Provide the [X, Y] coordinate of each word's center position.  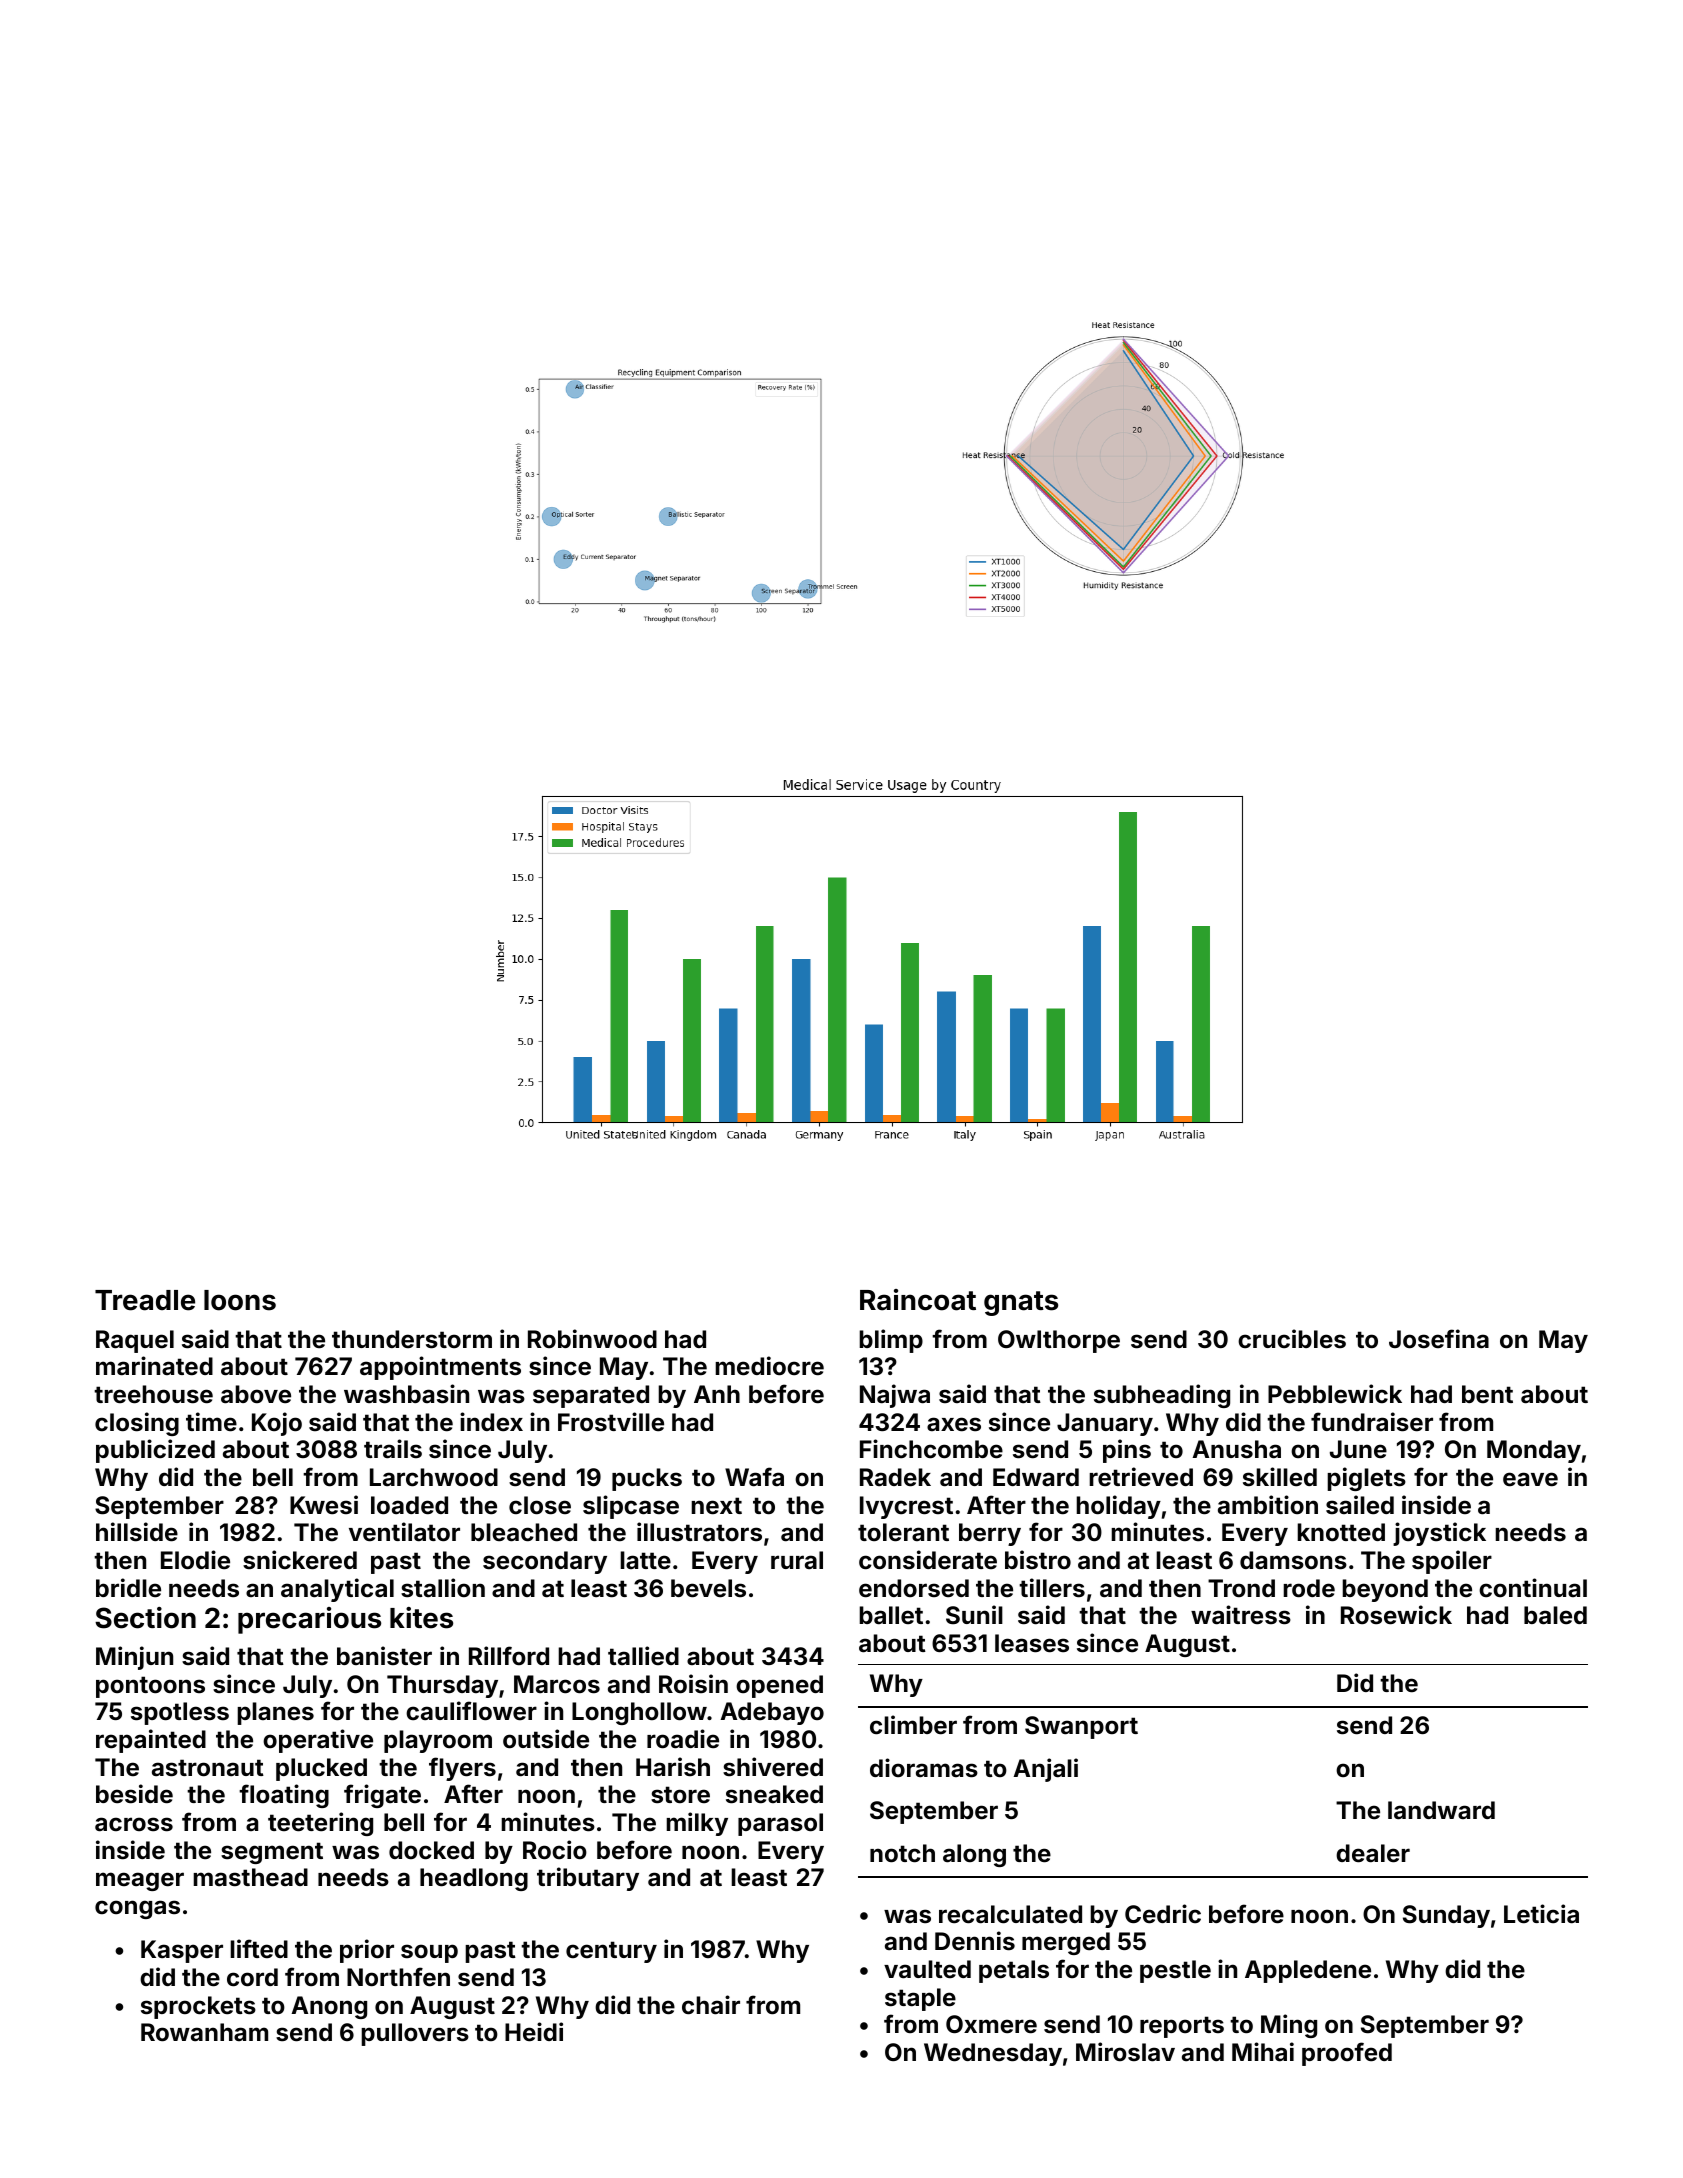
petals [1014, 1971]
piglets [1366, 1479]
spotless [180, 1713]
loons [240, 1300]
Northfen [398, 1977]
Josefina [1439, 1339]
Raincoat [918, 1300]
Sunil [974, 1615]
